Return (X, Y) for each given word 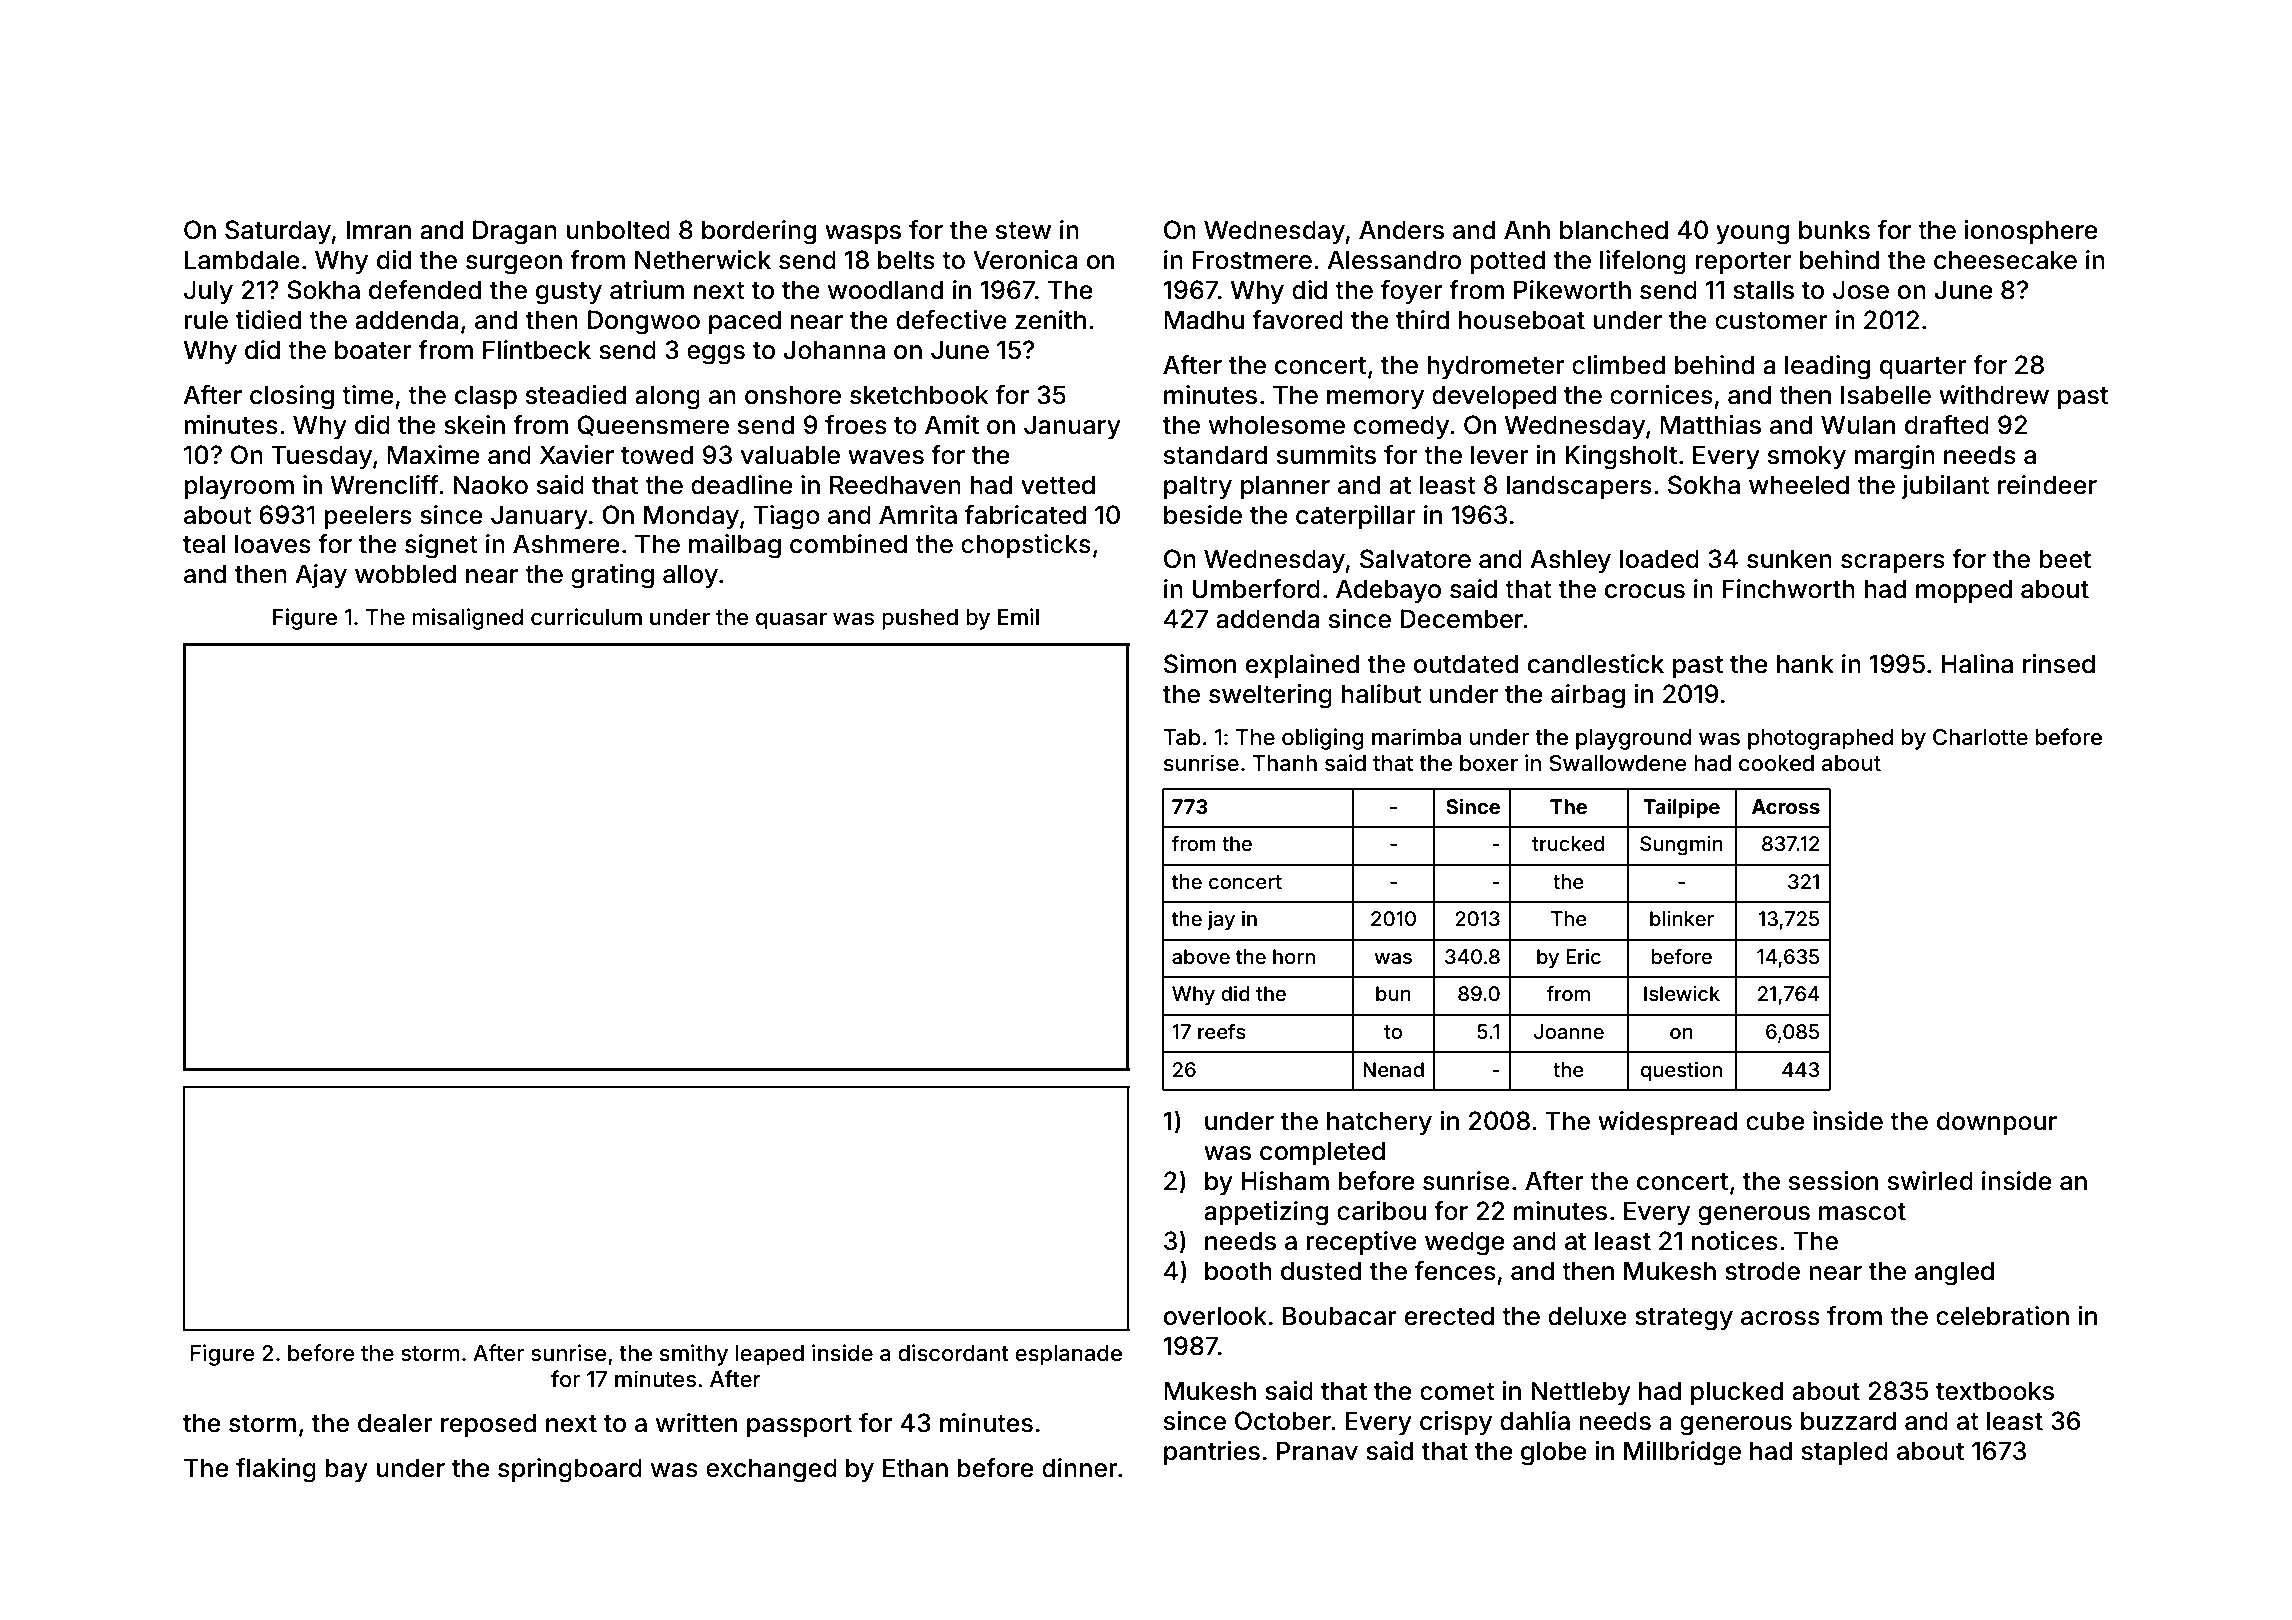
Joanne (1569, 1031)
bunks (1834, 230)
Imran (378, 230)
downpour (1997, 1123)
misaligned (468, 619)
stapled (1844, 1453)
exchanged (771, 1470)
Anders (1401, 230)
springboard (570, 1470)
